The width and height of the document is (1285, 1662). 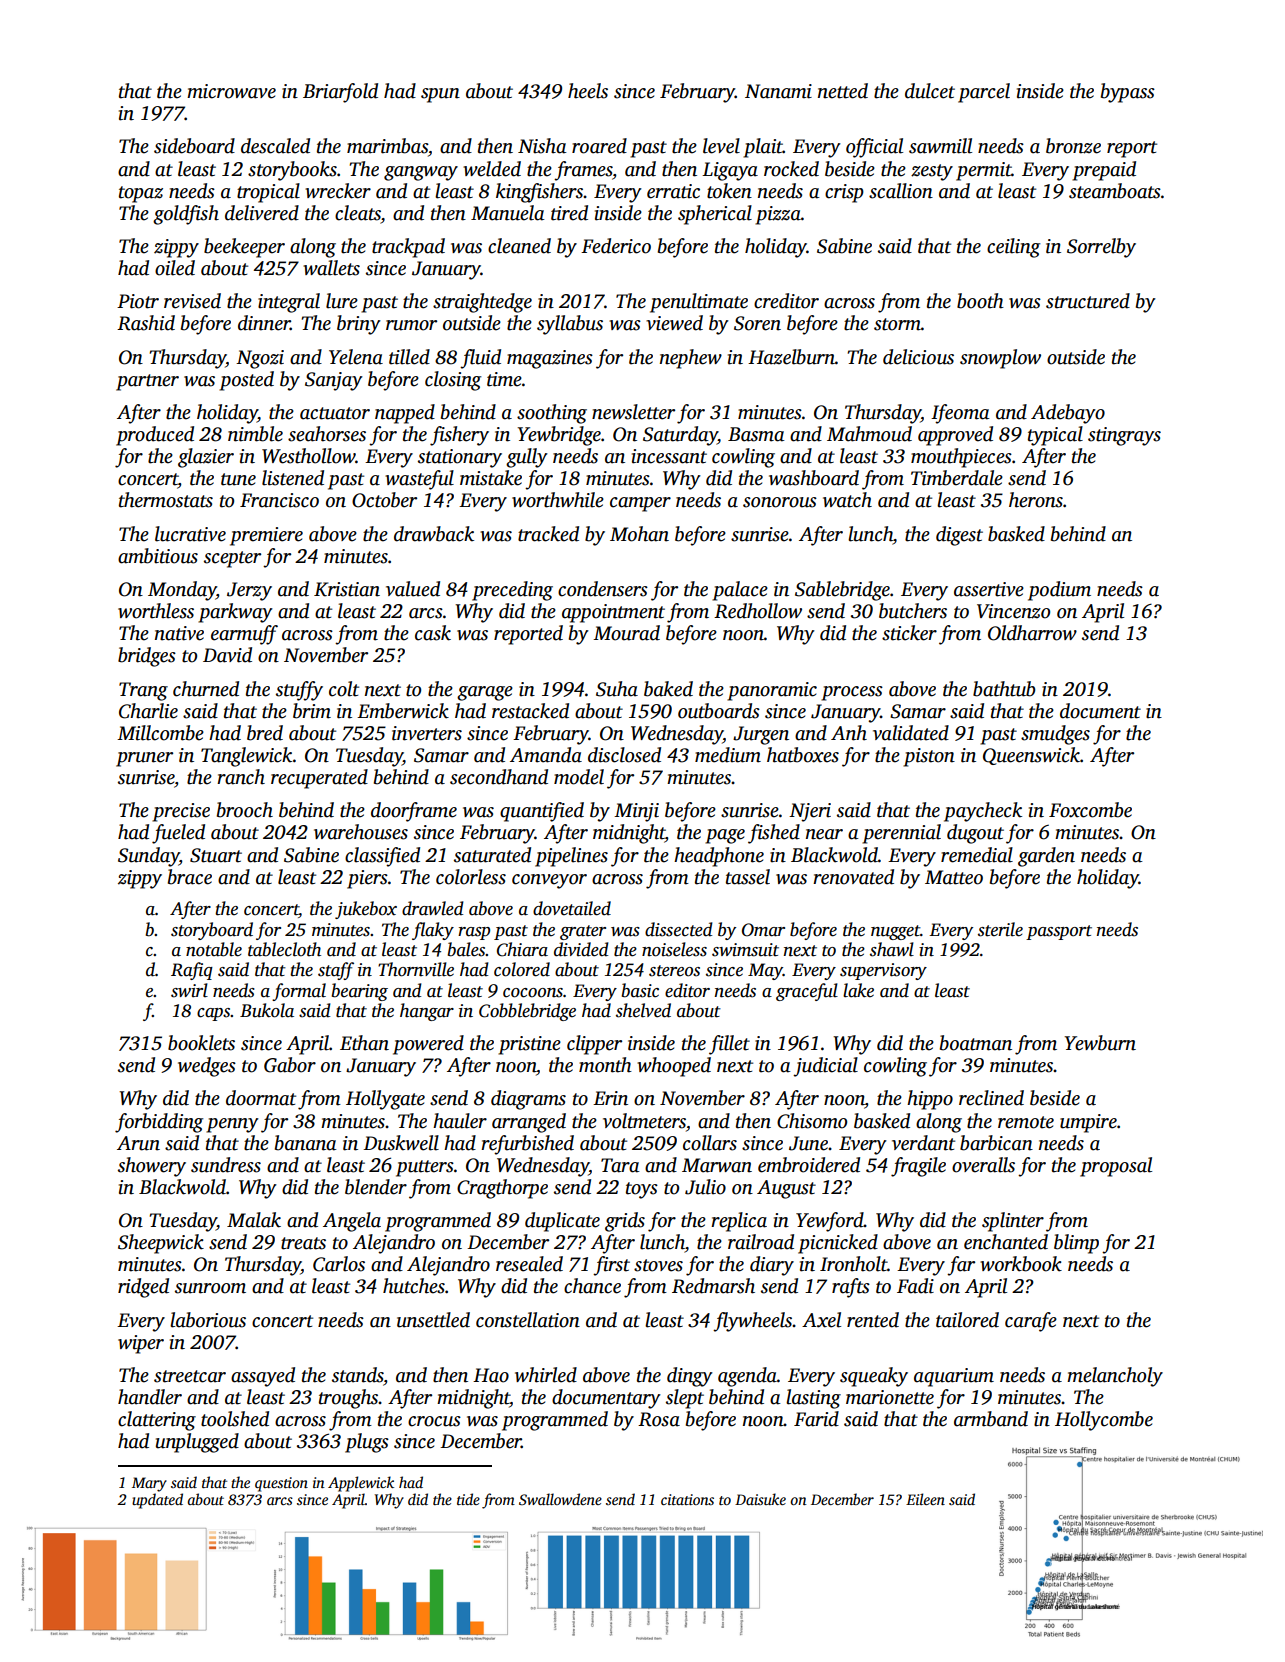 What do you see at coordinates (740, 591) in the document?
I see `palace` at bounding box center [740, 591].
